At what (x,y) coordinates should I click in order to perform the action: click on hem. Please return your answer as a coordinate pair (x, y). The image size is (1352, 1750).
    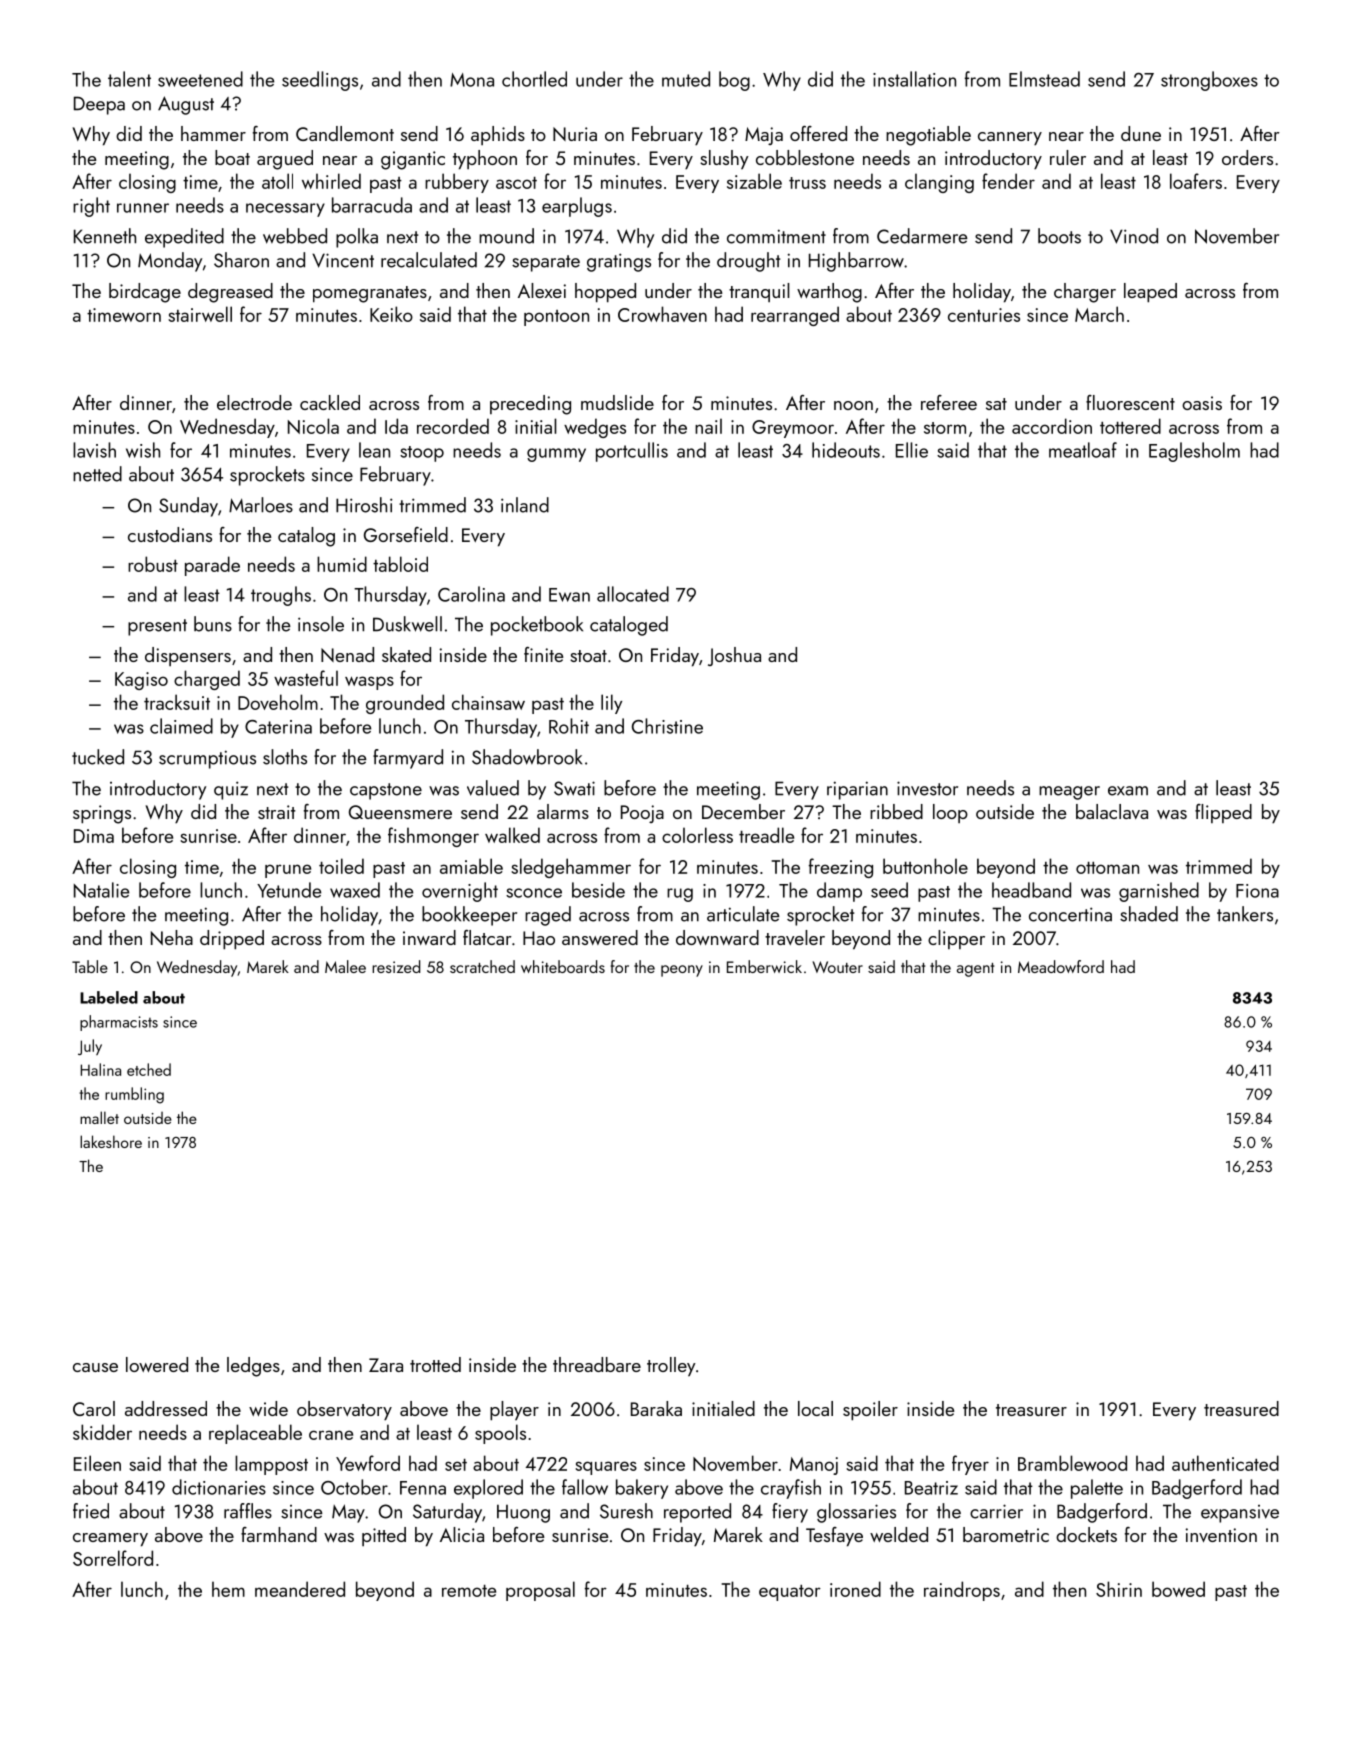
    Looking at the image, I should click on (228, 1589).
